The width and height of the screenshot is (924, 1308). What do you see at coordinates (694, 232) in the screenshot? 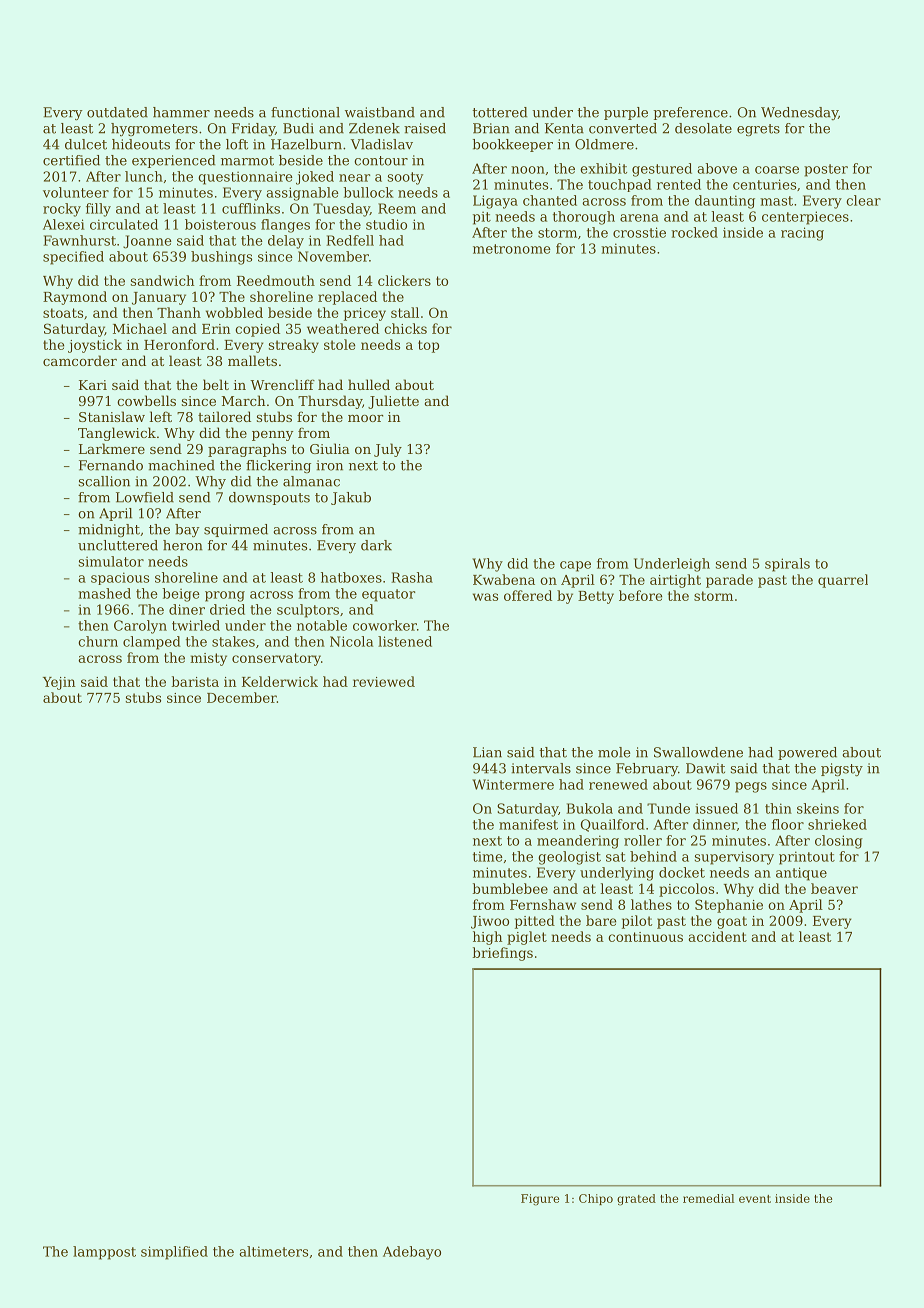
I see `rocked` at bounding box center [694, 232].
